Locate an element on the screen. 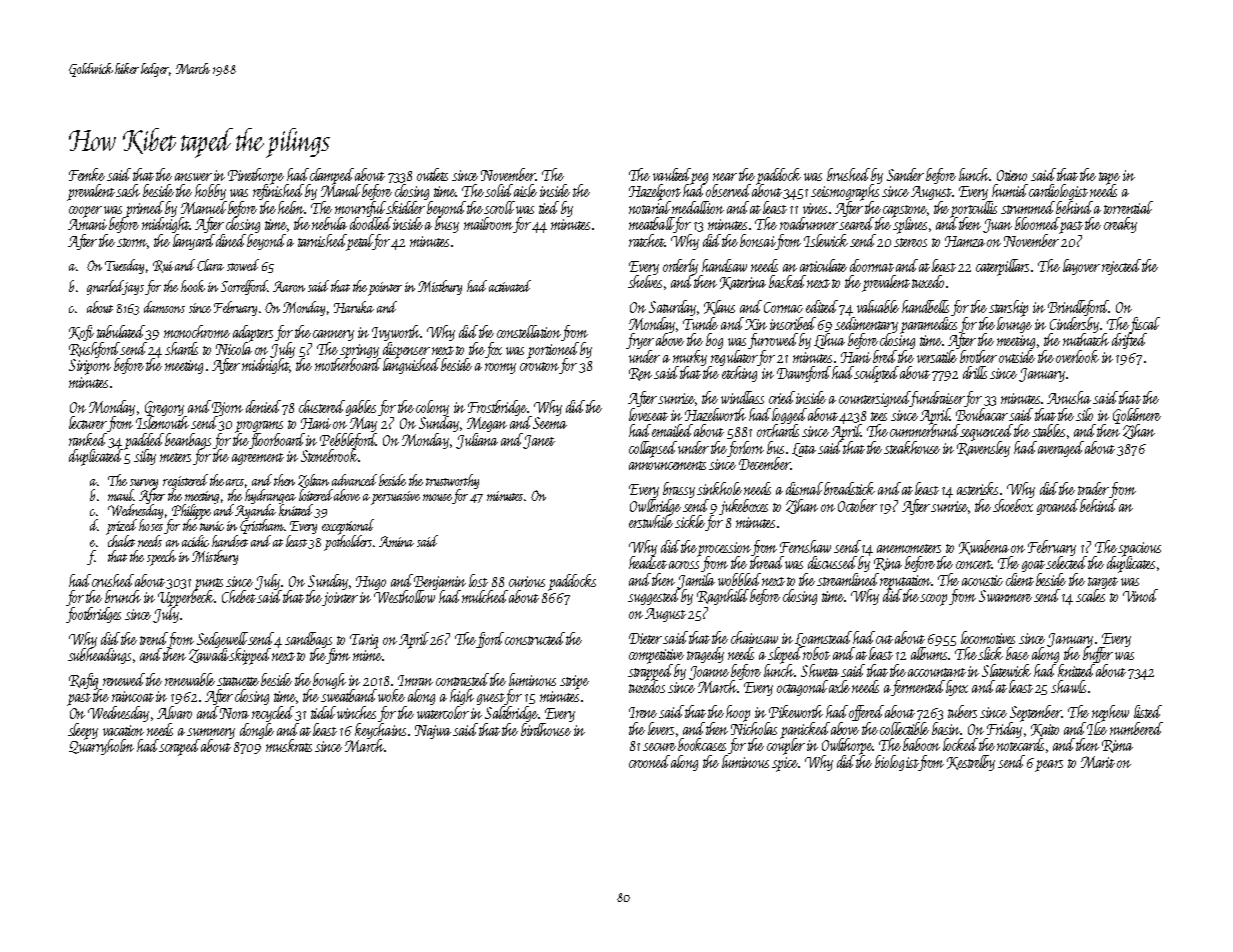  Siriporn is located at coordinates (90, 367).
